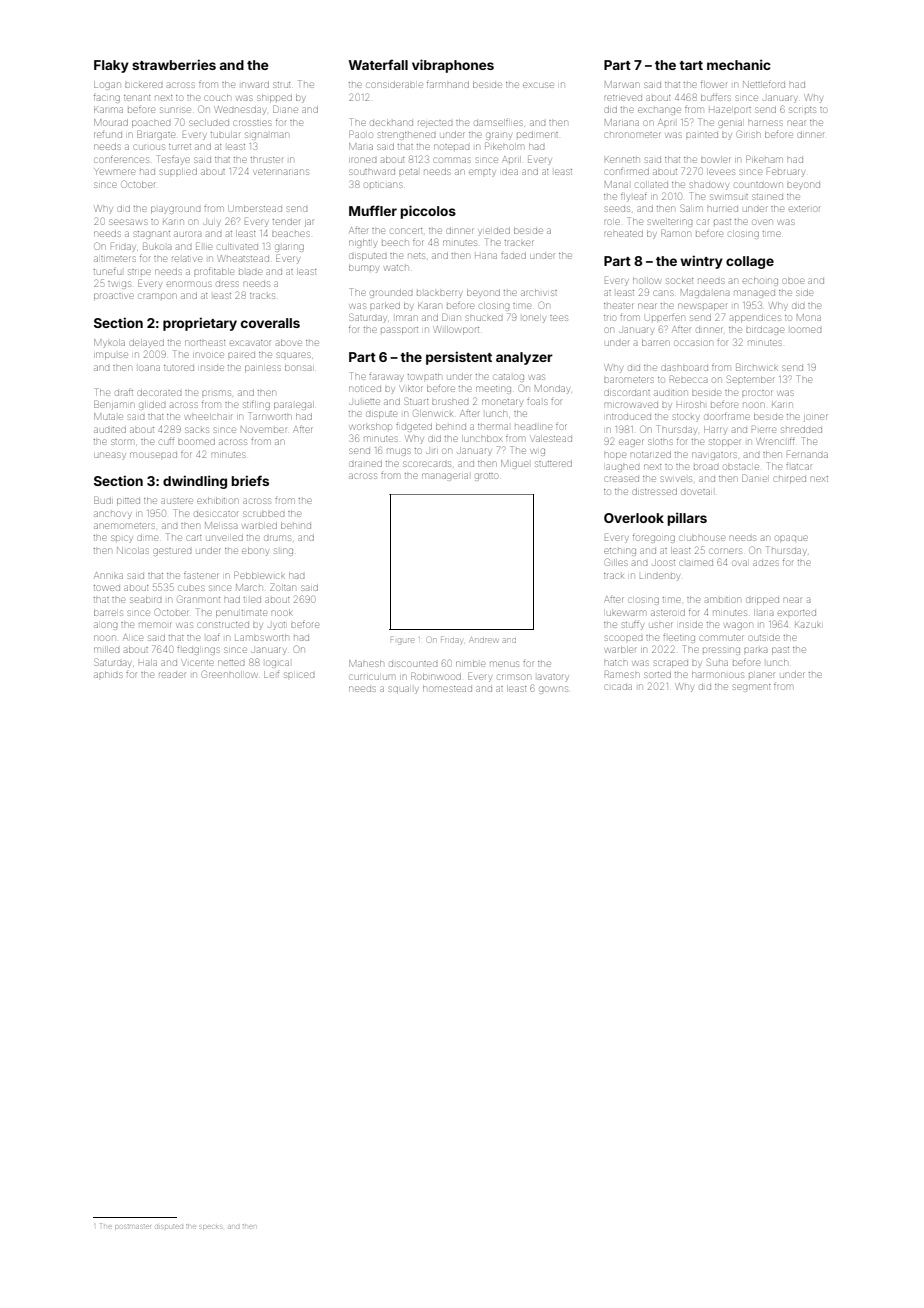 The height and width of the page is (1308, 924). What do you see at coordinates (447, 689) in the page?
I see `homestead` at bounding box center [447, 689].
